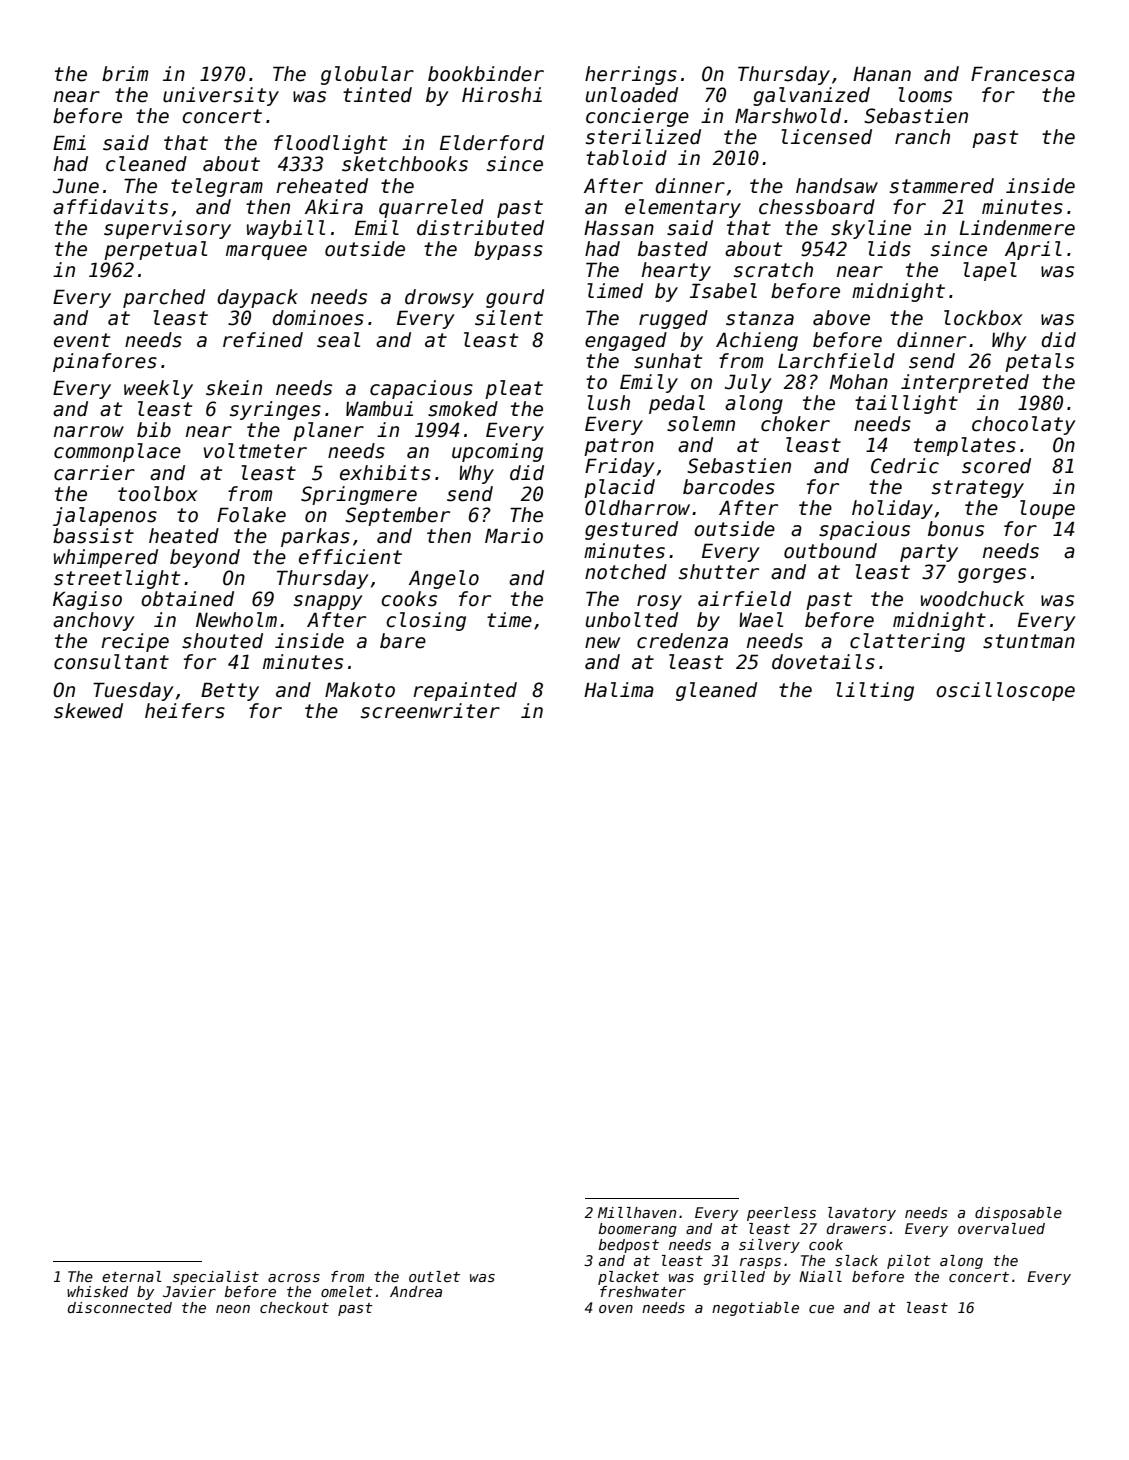  I want to click on brim, so click(125, 74).
